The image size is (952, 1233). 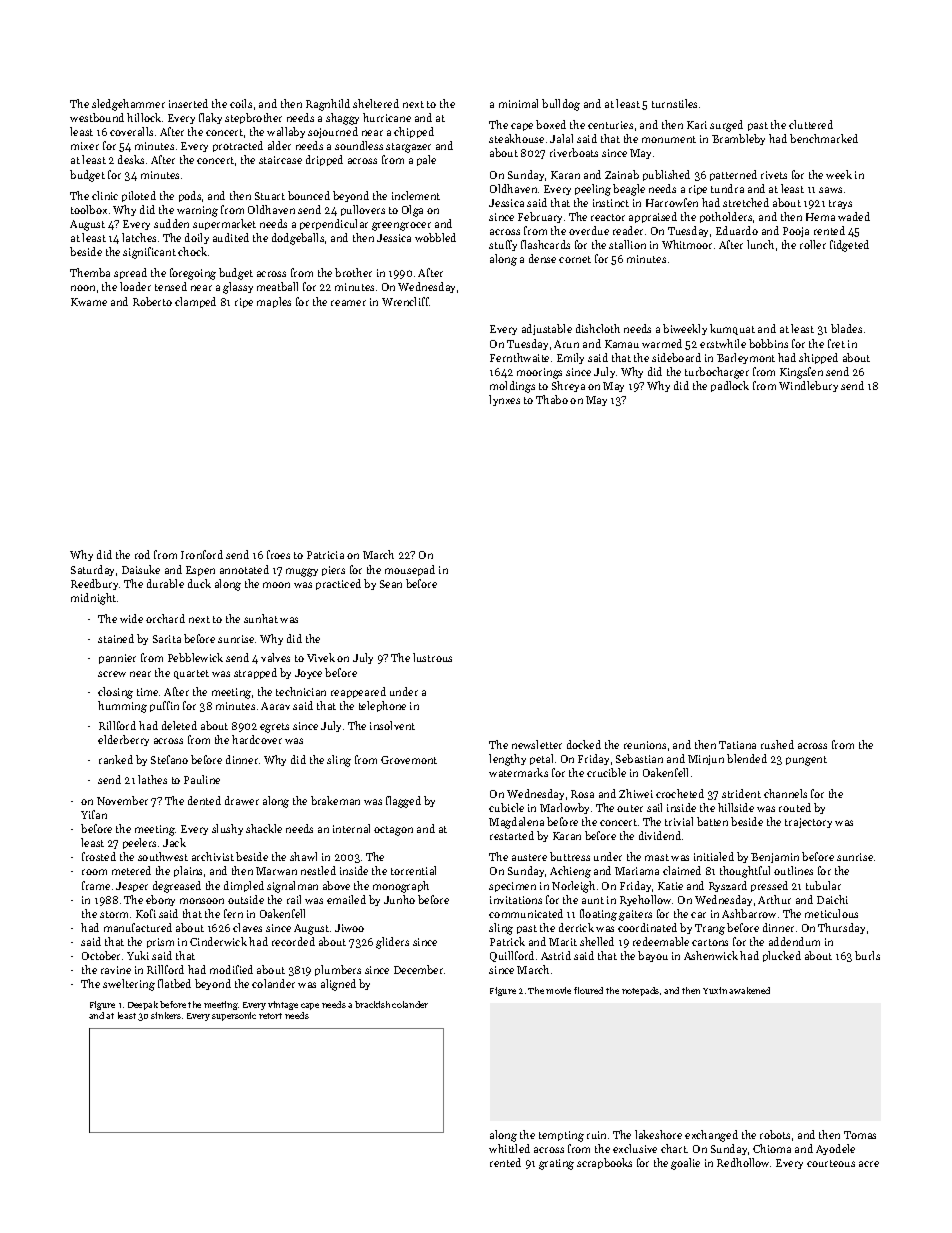 What do you see at coordinates (257, 739) in the screenshot?
I see `hardcover` at bounding box center [257, 739].
